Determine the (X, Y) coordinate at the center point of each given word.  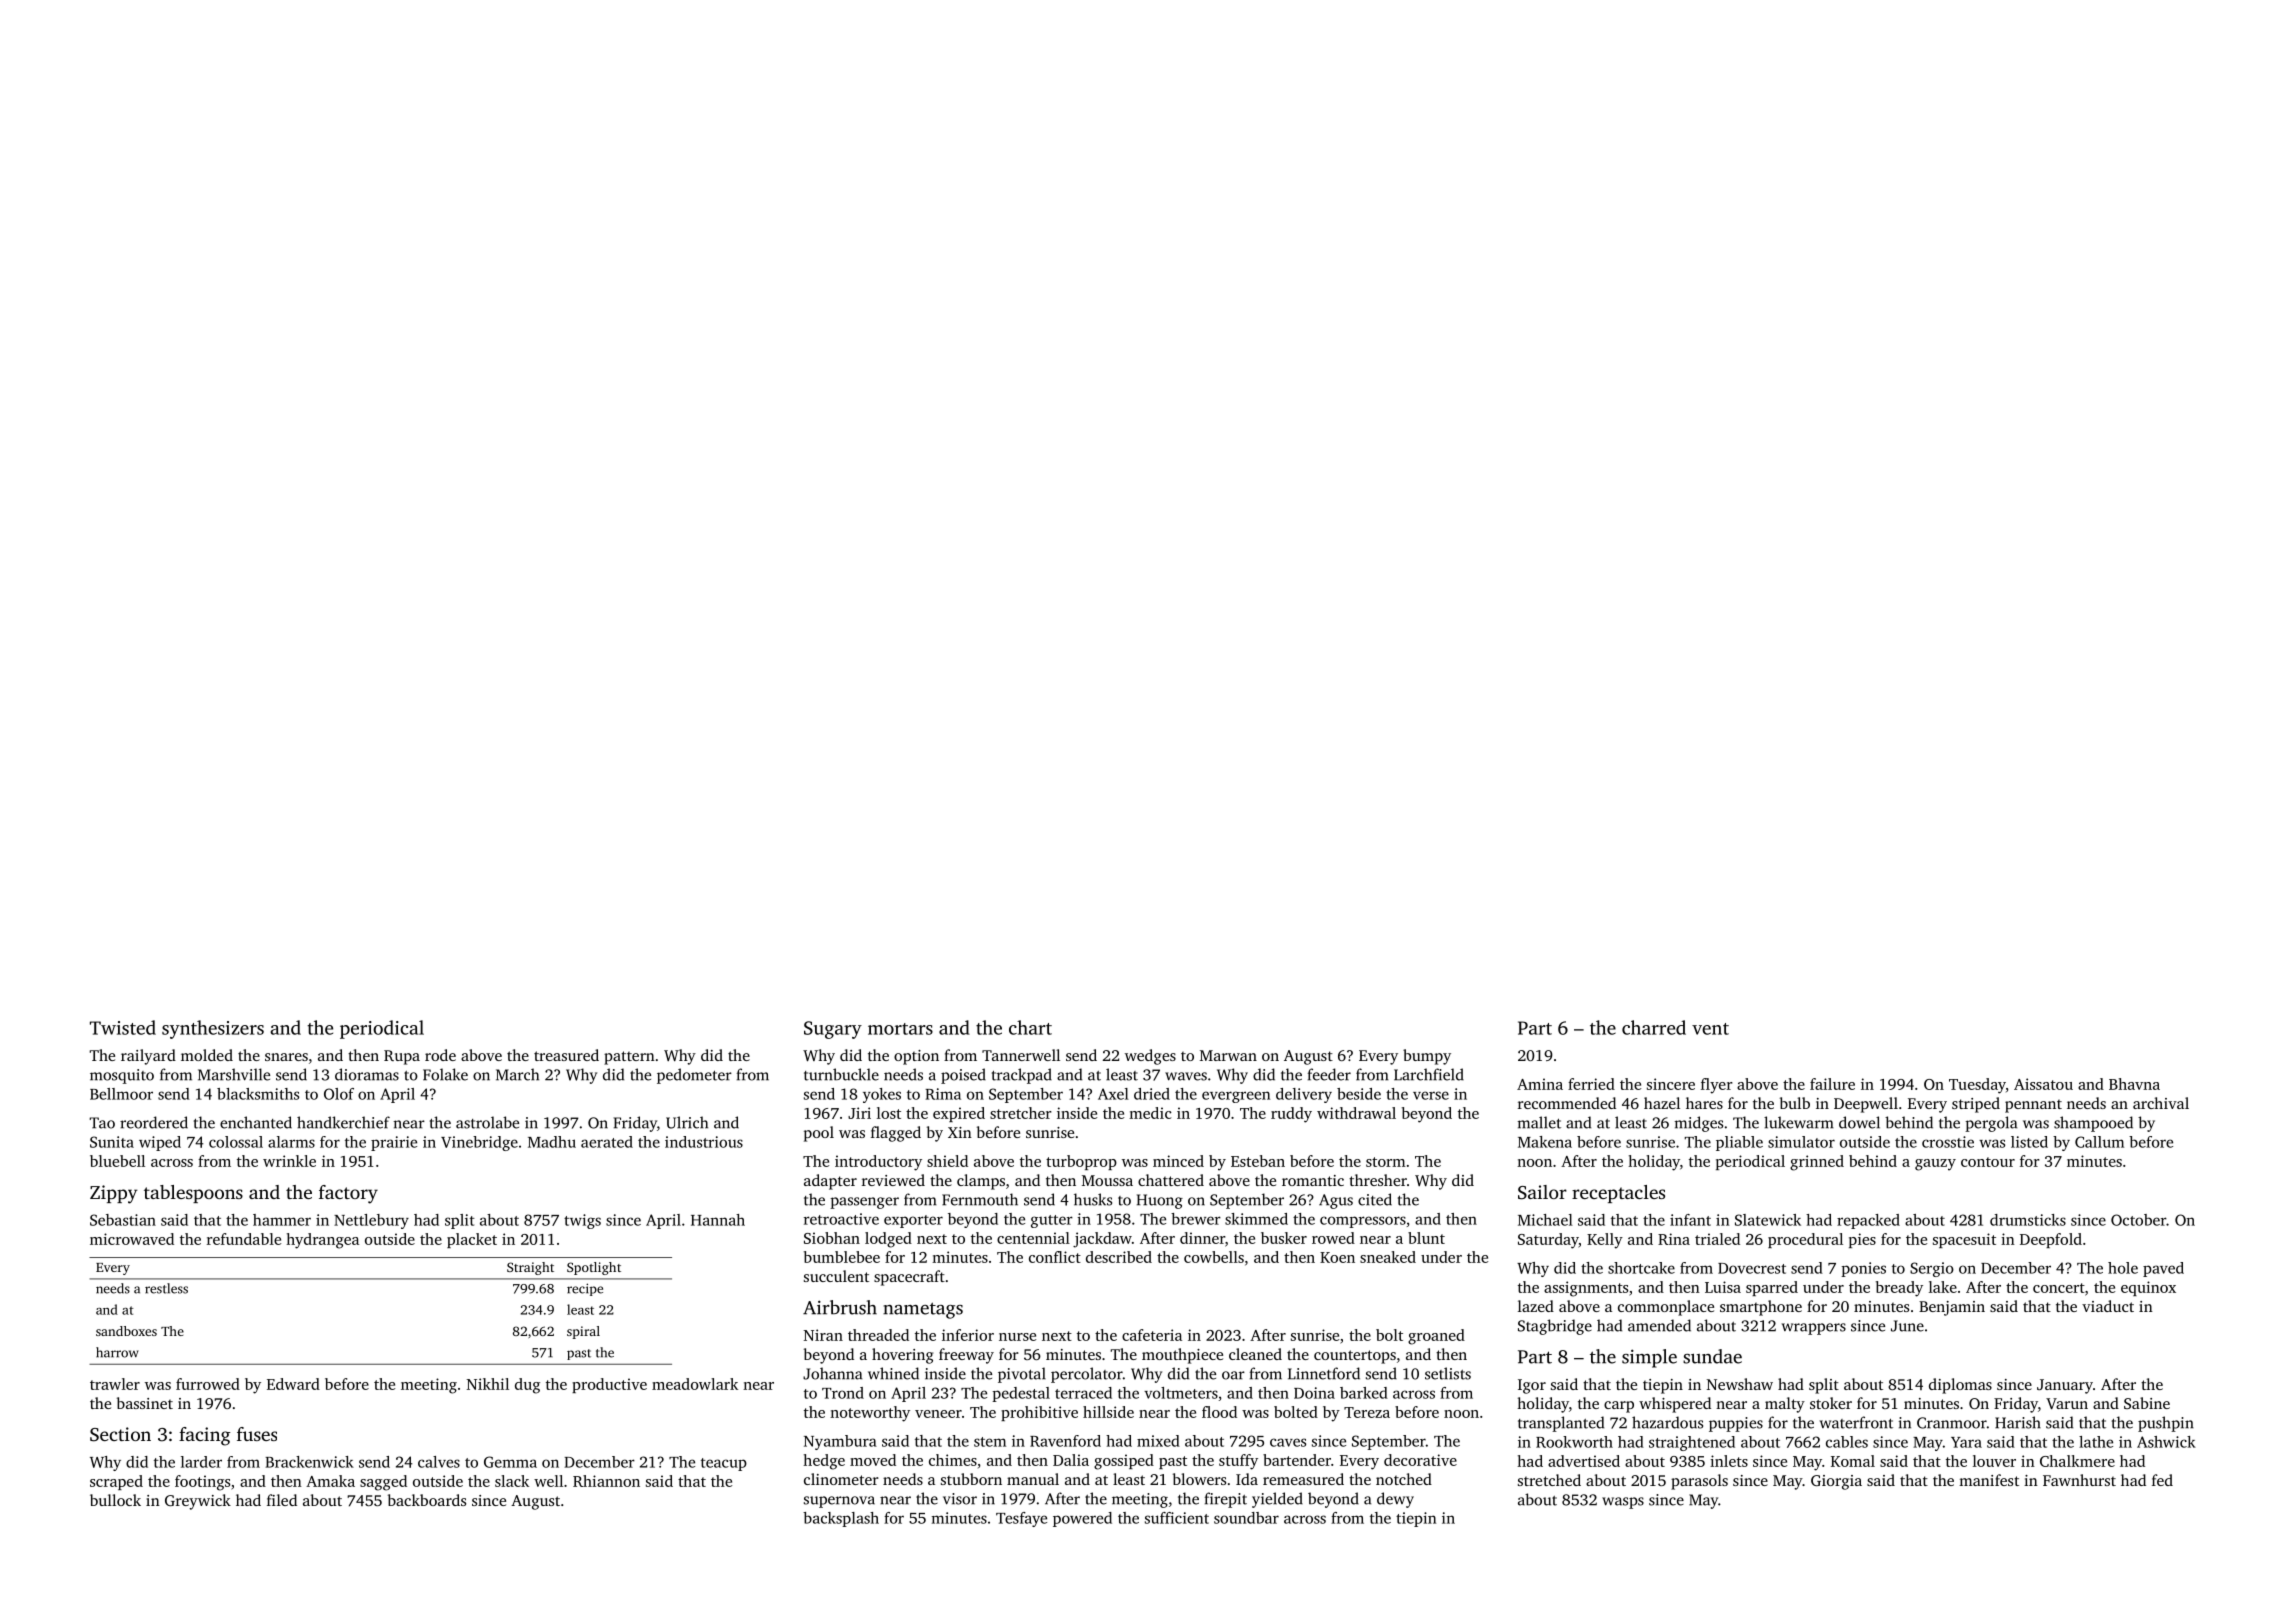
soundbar (1246, 1518)
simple (1649, 1358)
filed (282, 1500)
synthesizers (213, 1029)
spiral (583, 1332)
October (2138, 1220)
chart (1030, 1027)
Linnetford (1324, 1373)
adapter (830, 1182)
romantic (1313, 1180)
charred (1654, 1027)
